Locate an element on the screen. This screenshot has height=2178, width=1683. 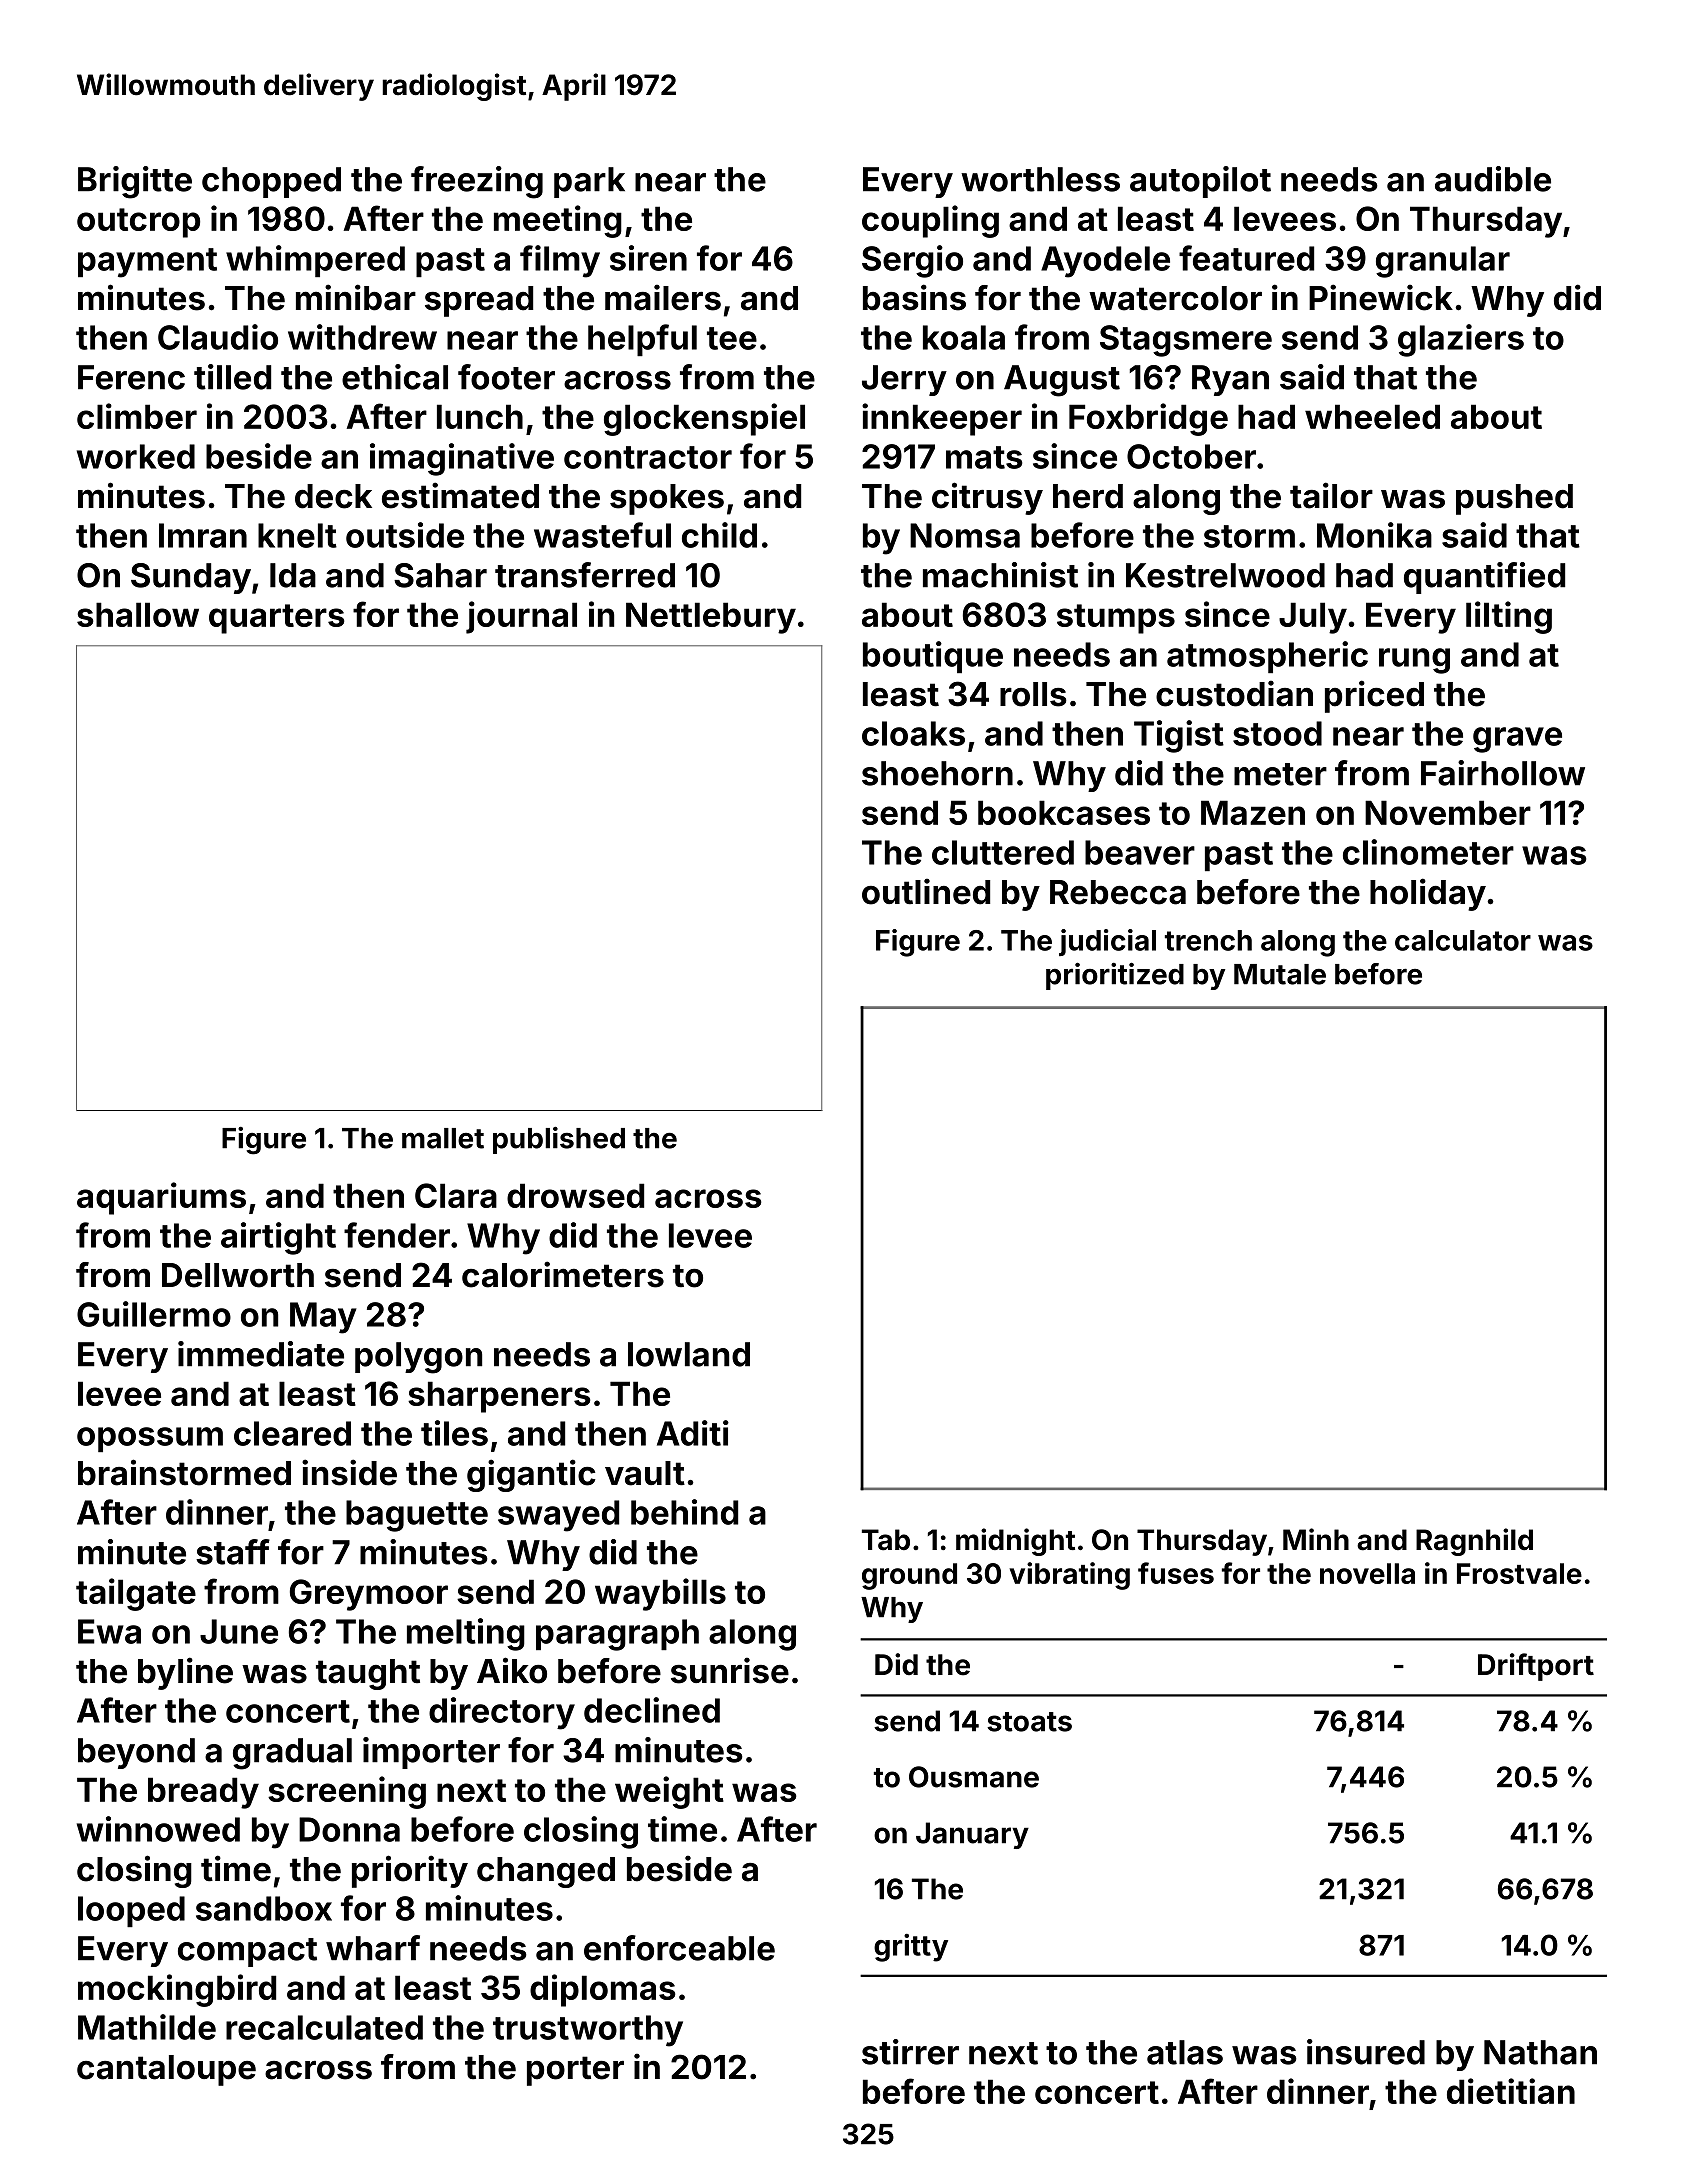
mailers is located at coordinates (663, 297).
